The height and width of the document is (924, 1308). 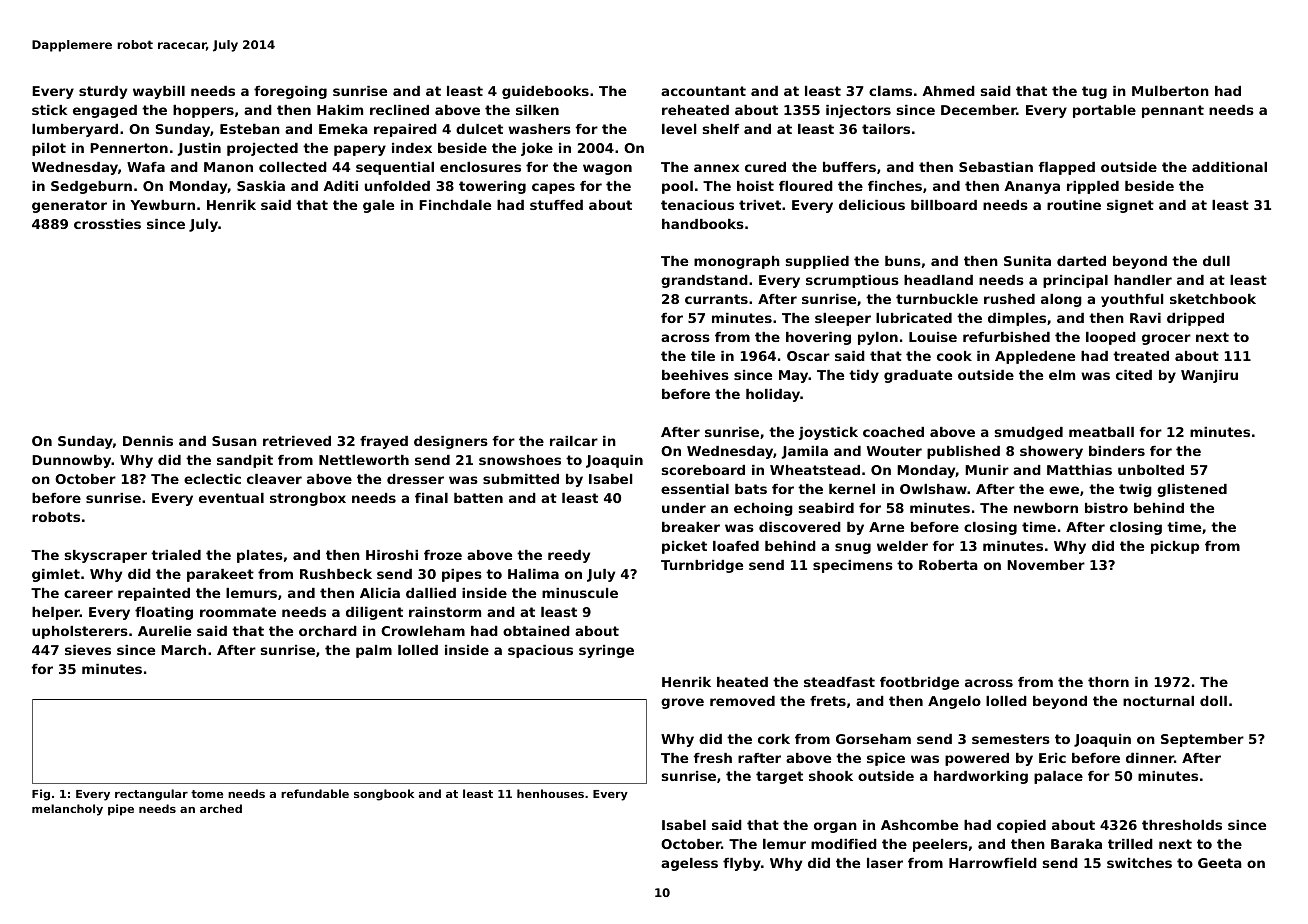 I want to click on Geeta, so click(x=1220, y=863).
